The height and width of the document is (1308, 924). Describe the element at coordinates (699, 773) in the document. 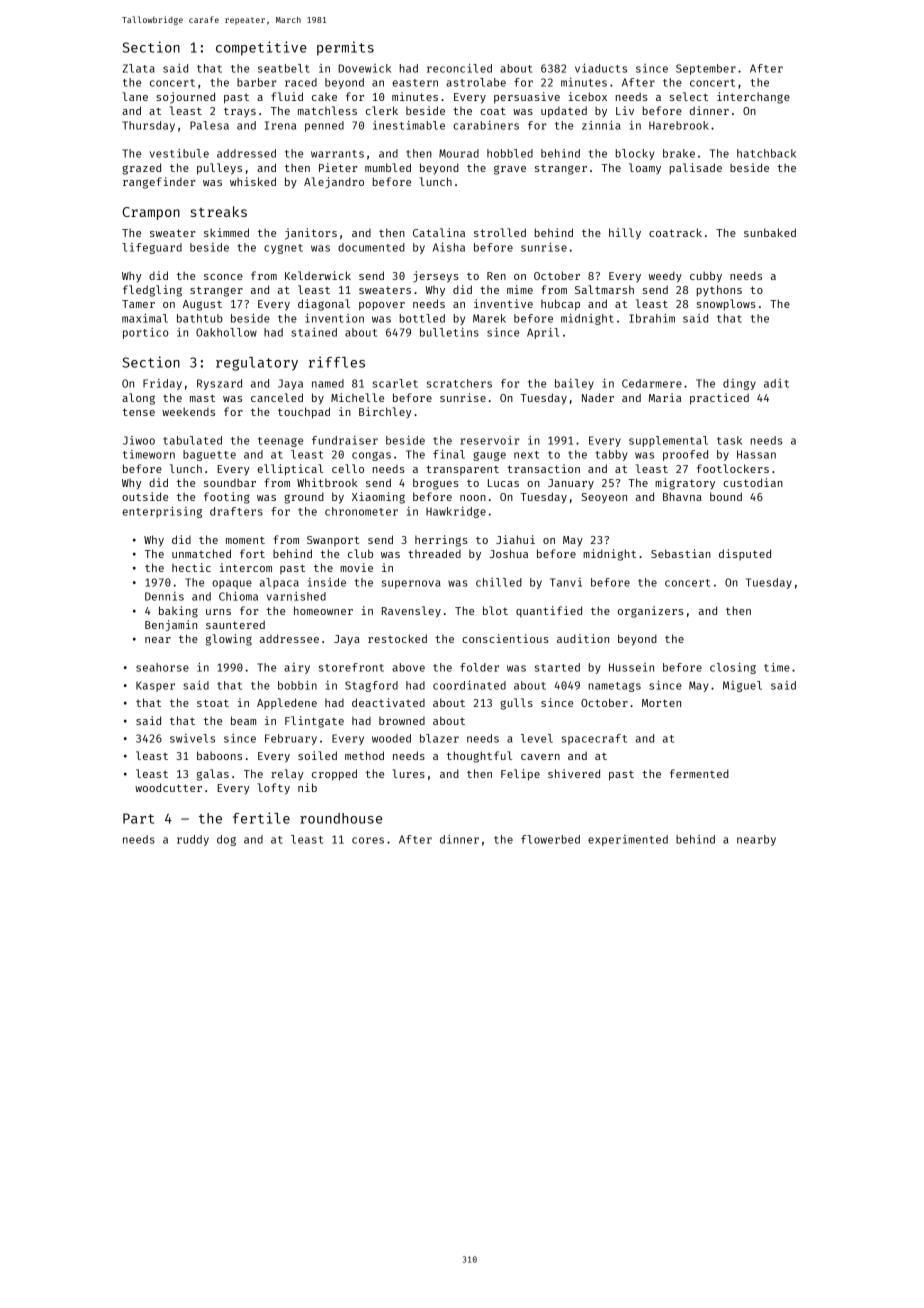

I see `fermented` at that location.
